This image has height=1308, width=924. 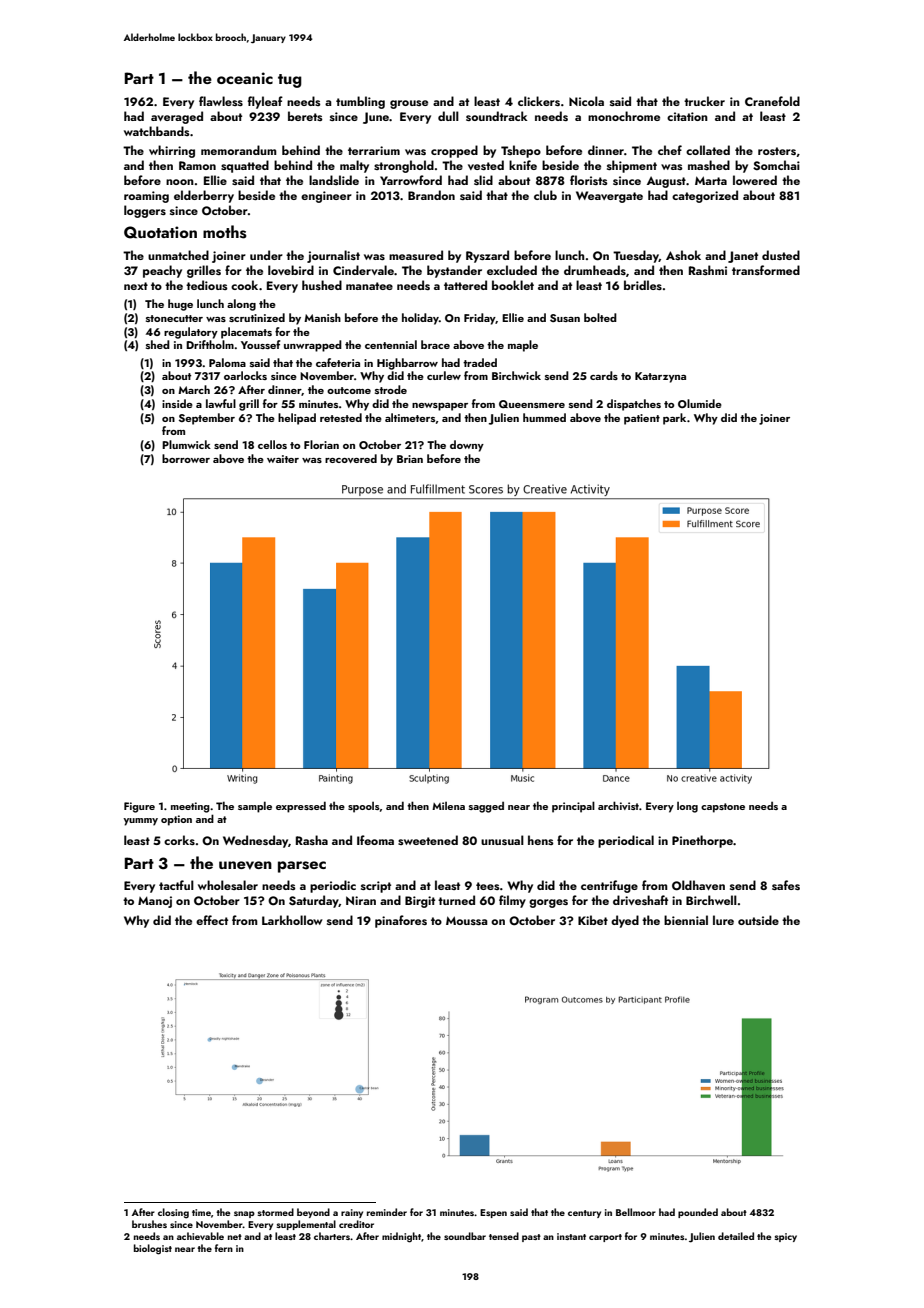 What do you see at coordinates (221, 101) in the image?
I see `flawless` at bounding box center [221, 101].
